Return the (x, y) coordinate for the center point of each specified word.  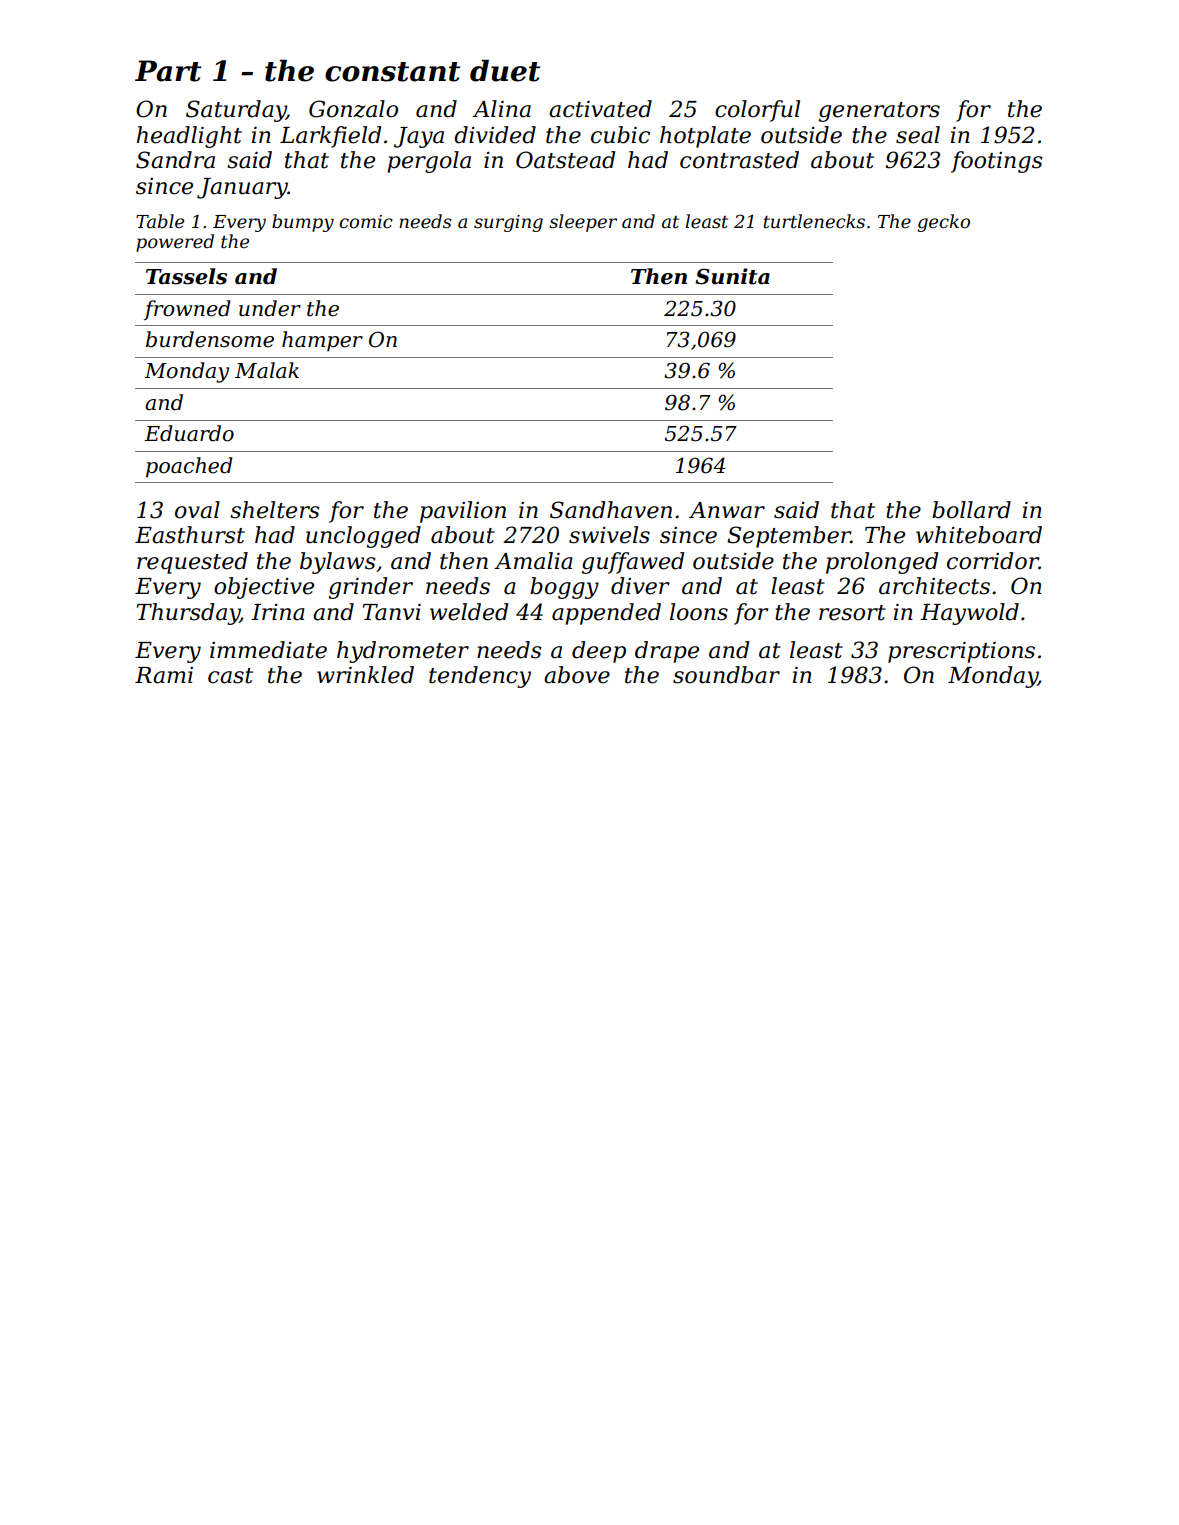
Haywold (969, 614)
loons (699, 612)
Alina (501, 109)
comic (366, 222)
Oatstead (565, 160)
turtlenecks (814, 221)
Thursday (188, 614)
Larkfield (330, 137)
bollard (971, 510)
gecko (943, 223)
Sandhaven (611, 510)
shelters (275, 510)
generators (879, 112)
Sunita (732, 276)
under (270, 308)
